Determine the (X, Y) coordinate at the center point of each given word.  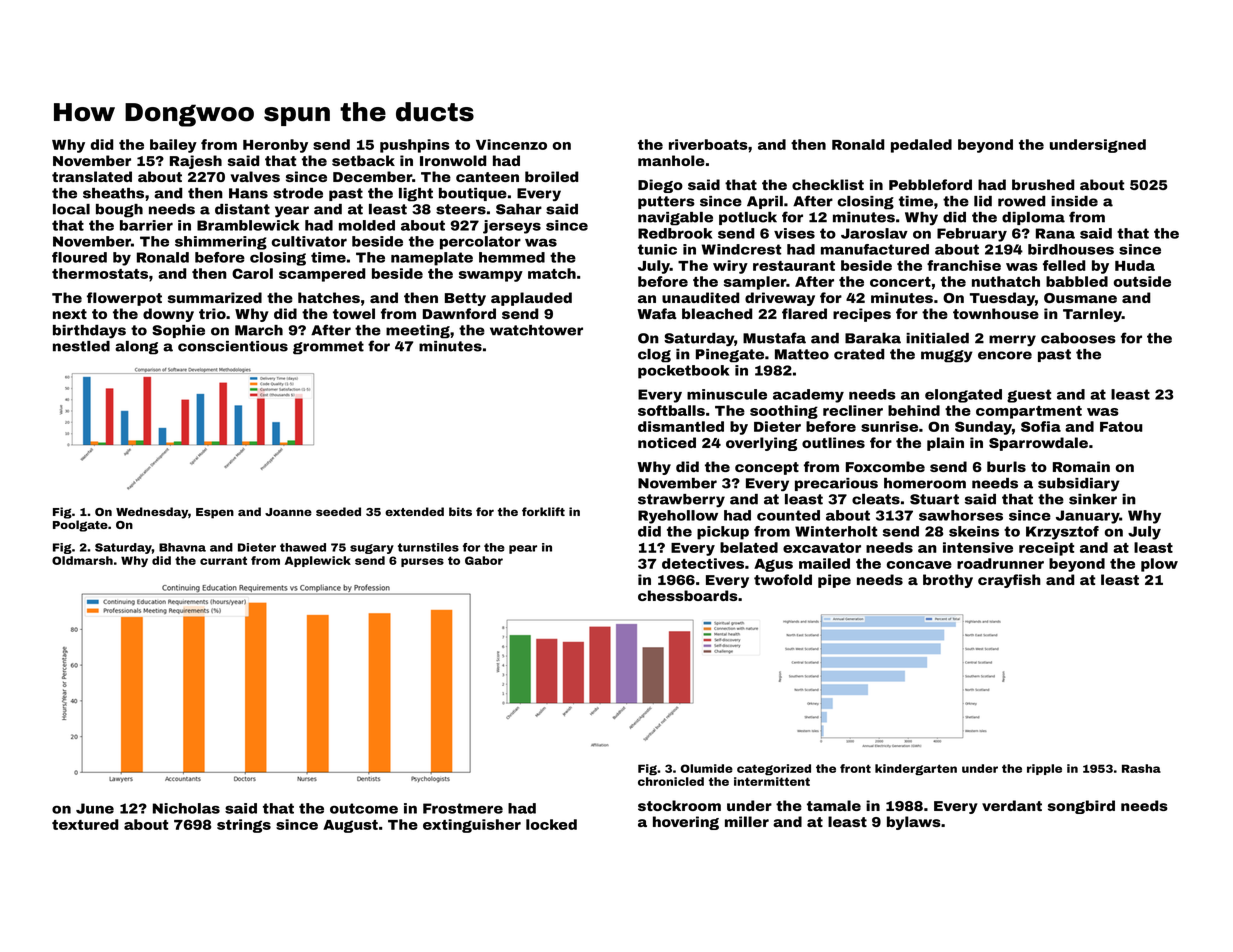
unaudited (701, 297)
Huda (1135, 265)
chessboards (688, 595)
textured (85, 824)
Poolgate (80, 526)
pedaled (921, 146)
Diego (660, 186)
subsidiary (1079, 485)
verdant (1012, 805)
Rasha (1141, 768)
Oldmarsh (82, 560)
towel (354, 313)
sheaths (113, 193)
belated (749, 547)
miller (747, 821)
